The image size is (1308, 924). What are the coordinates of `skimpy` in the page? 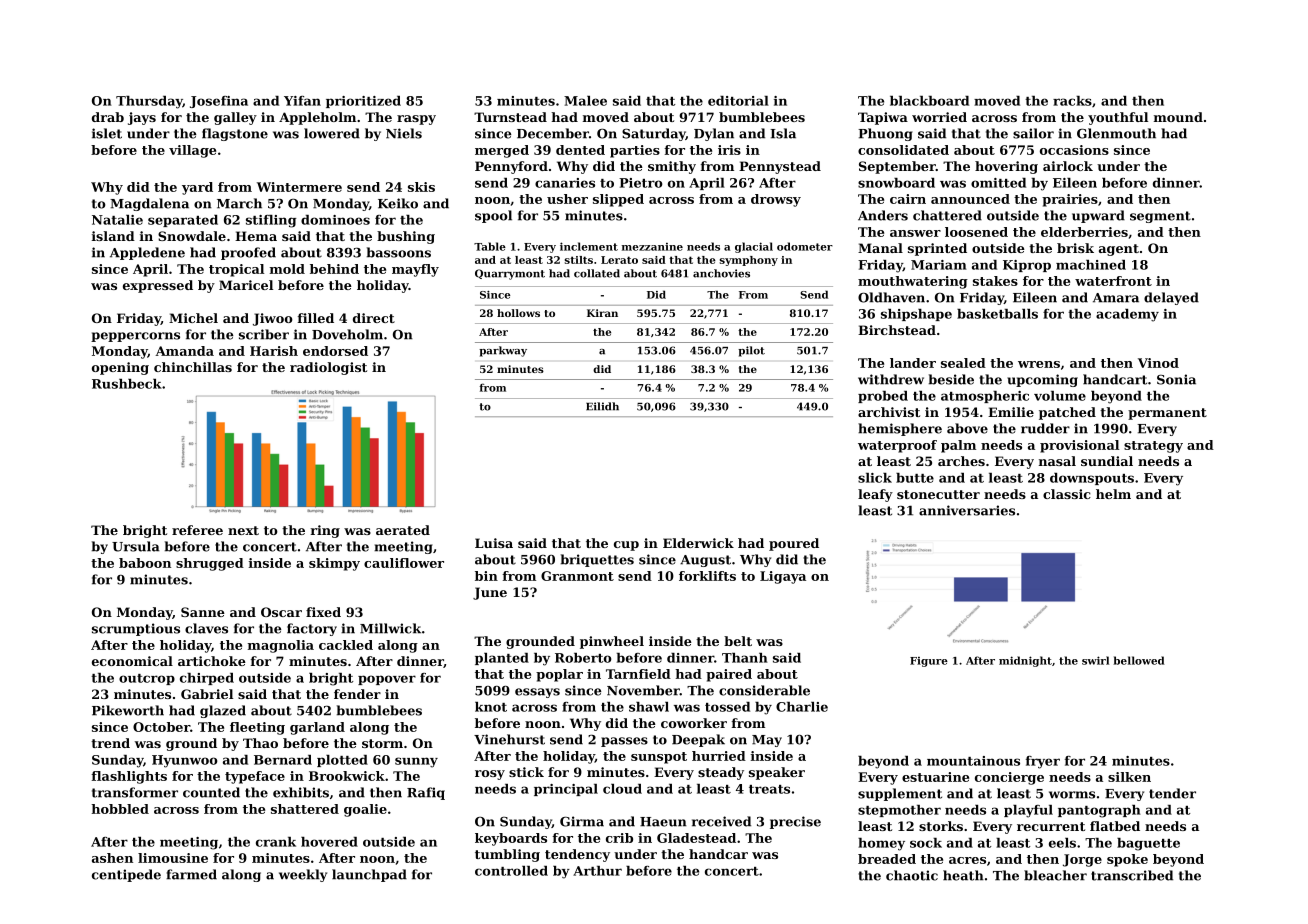 It's located at (334, 564).
